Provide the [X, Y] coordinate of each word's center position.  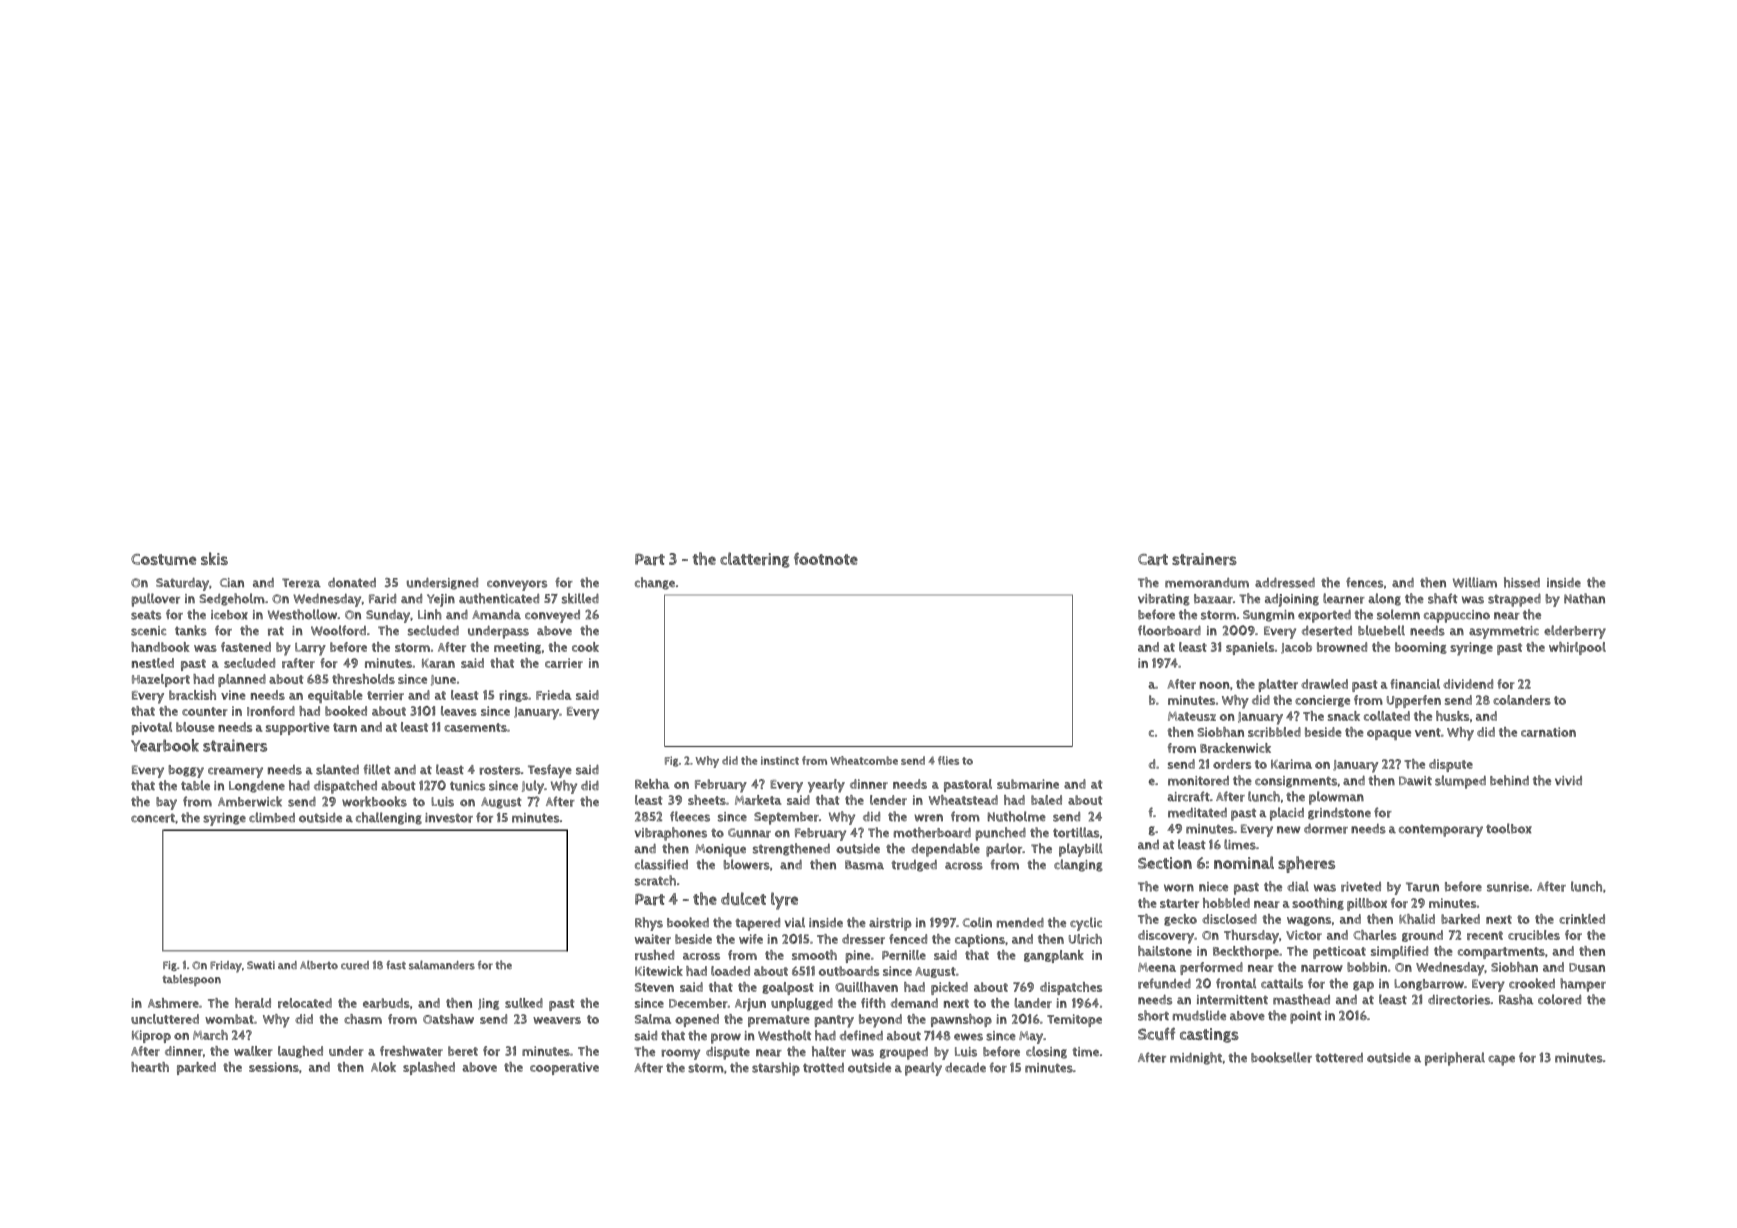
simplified [1399, 952]
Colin [977, 922]
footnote [826, 558]
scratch [655, 880]
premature [779, 1021]
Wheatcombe [864, 760]
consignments [1296, 782]
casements [475, 727]
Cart [1153, 560]
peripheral [1455, 1059]
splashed [429, 1068]
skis [214, 558]
